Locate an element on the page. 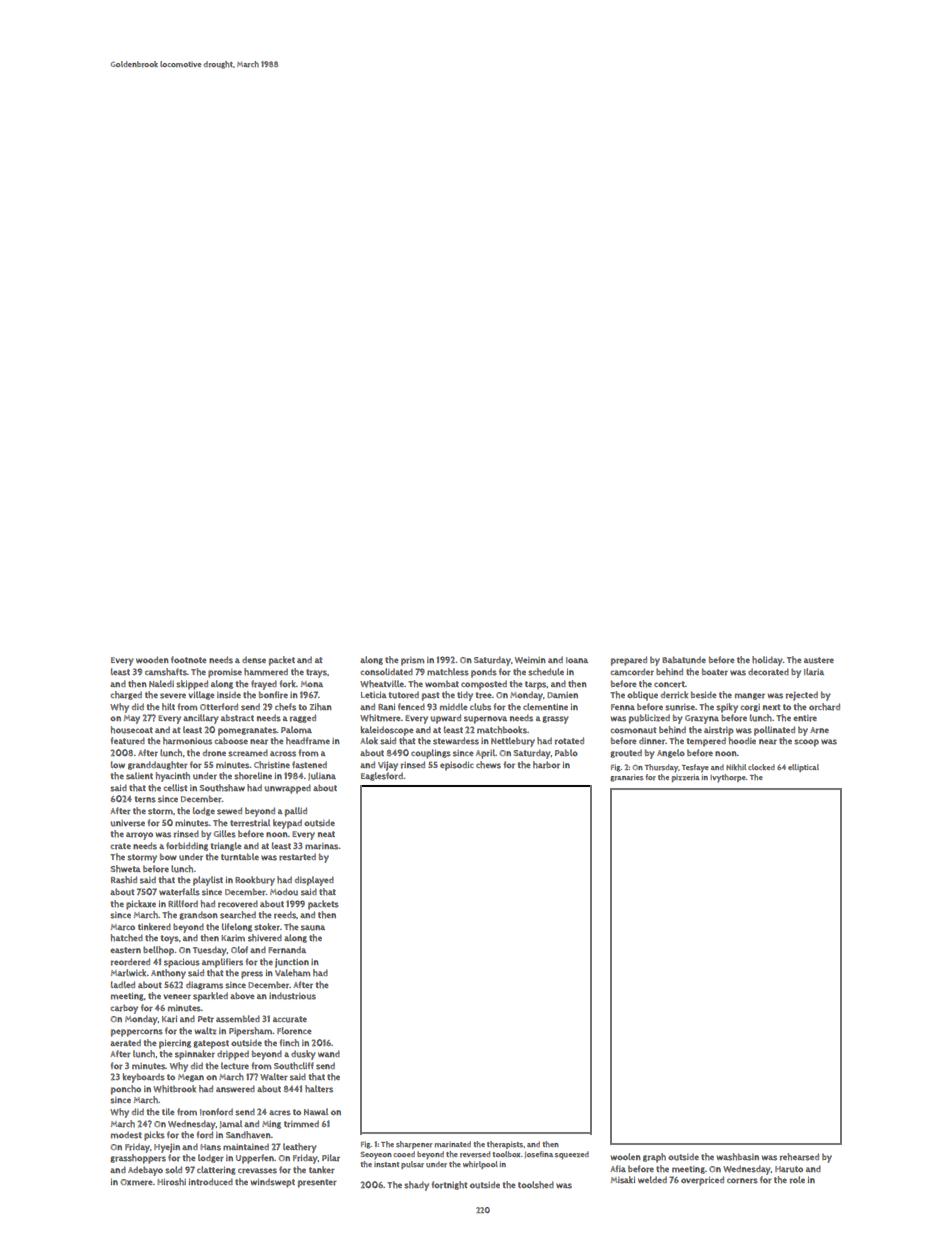  rehearsed is located at coordinates (799, 1157).
